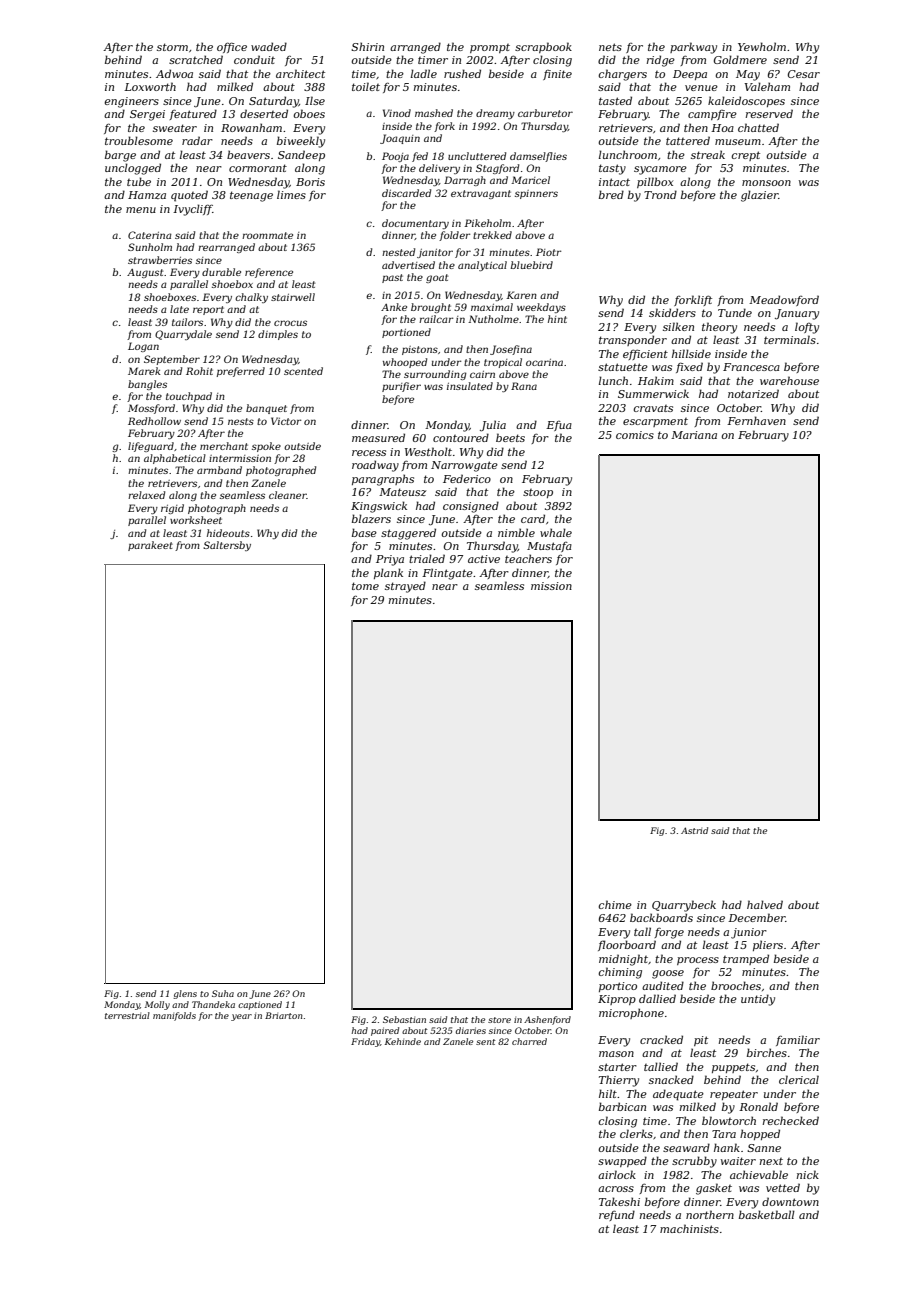 The height and width of the screenshot is (1308, 924). What do you see at coordinates (694, 830) in the screenshot?
I see `Astrid` at bounding box center [694, 830].
